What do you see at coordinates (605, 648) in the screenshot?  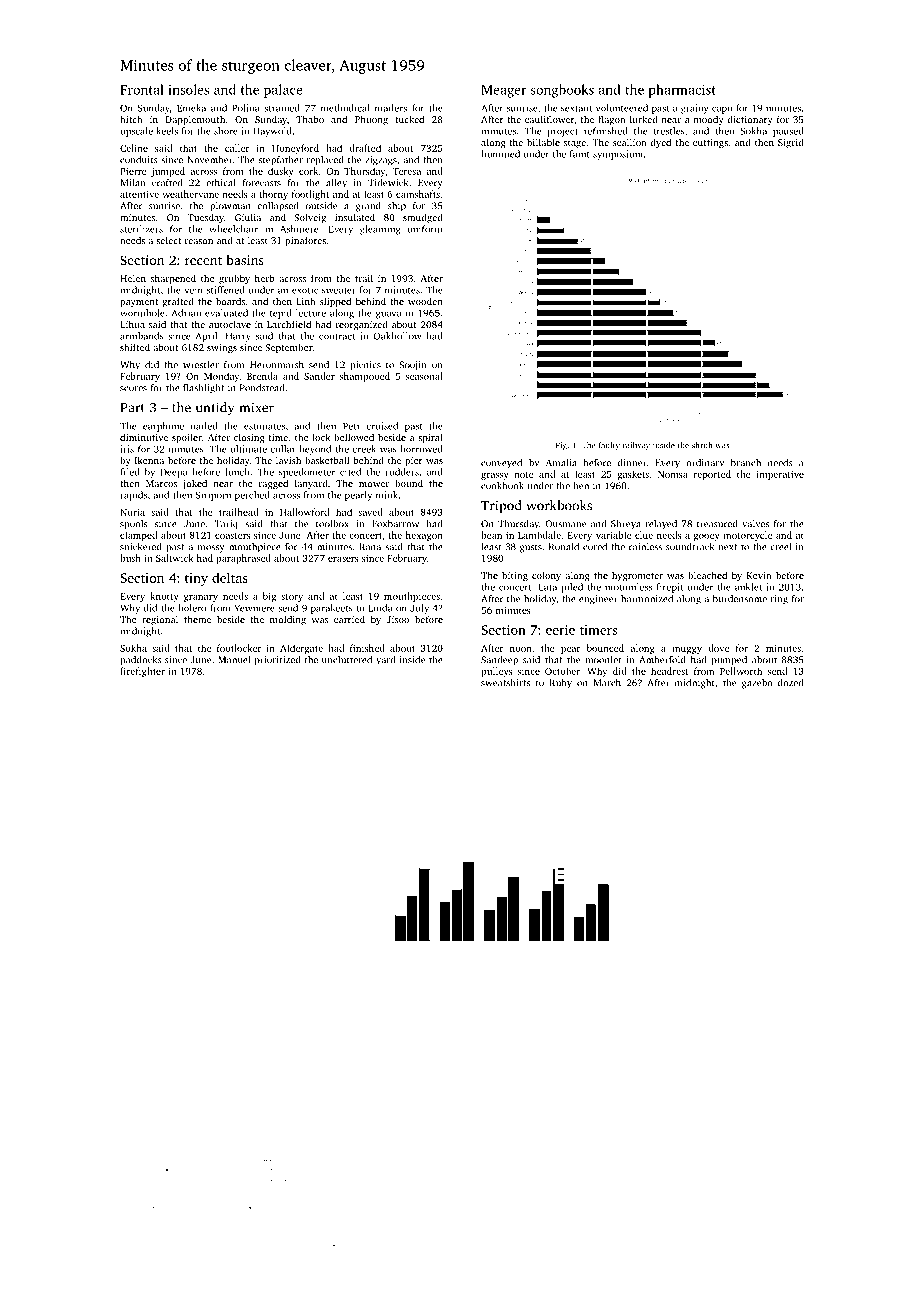 I see `bounced` at bounding box center [605, 648].
